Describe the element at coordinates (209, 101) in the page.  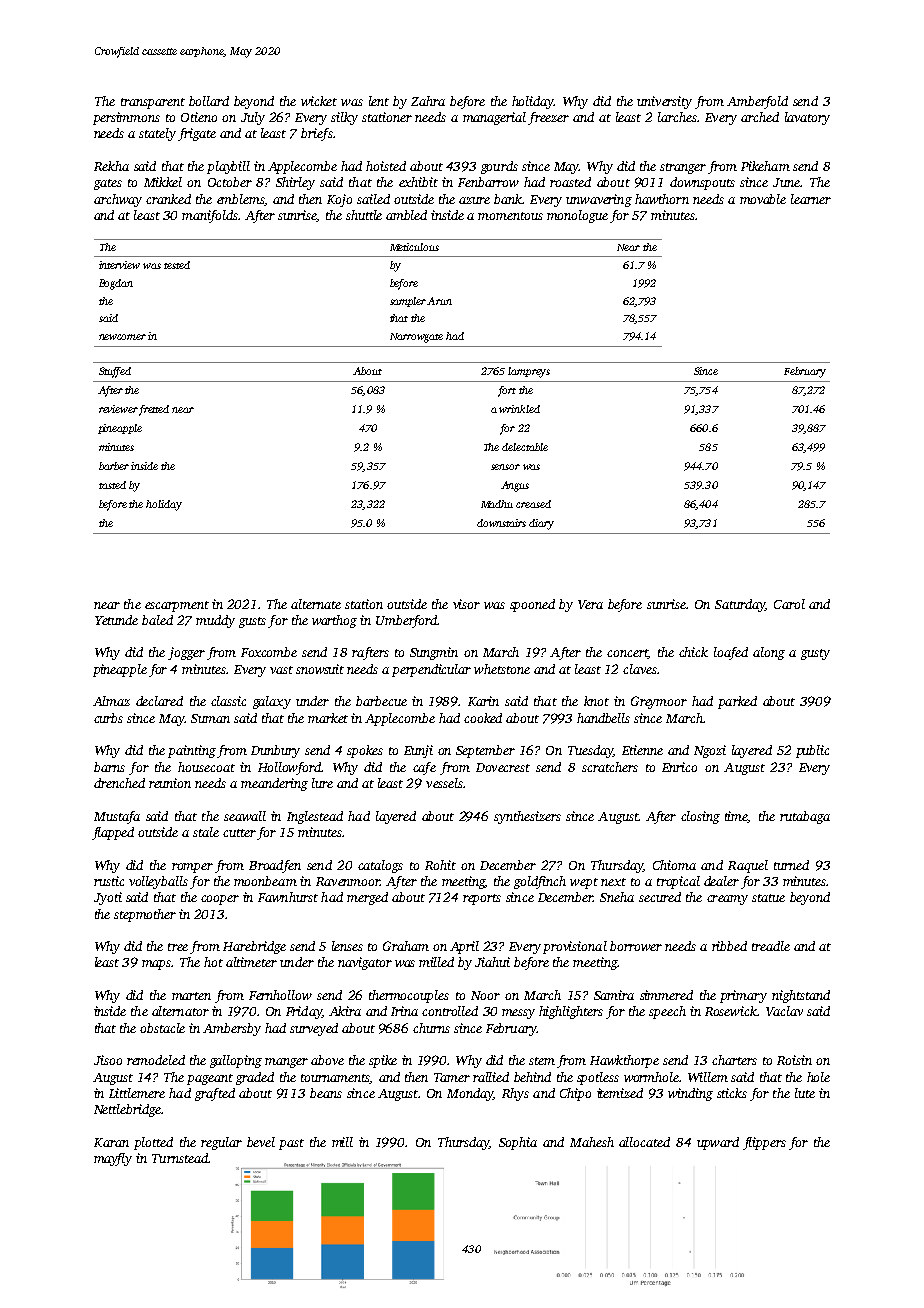
I see `bollard` at that location.
